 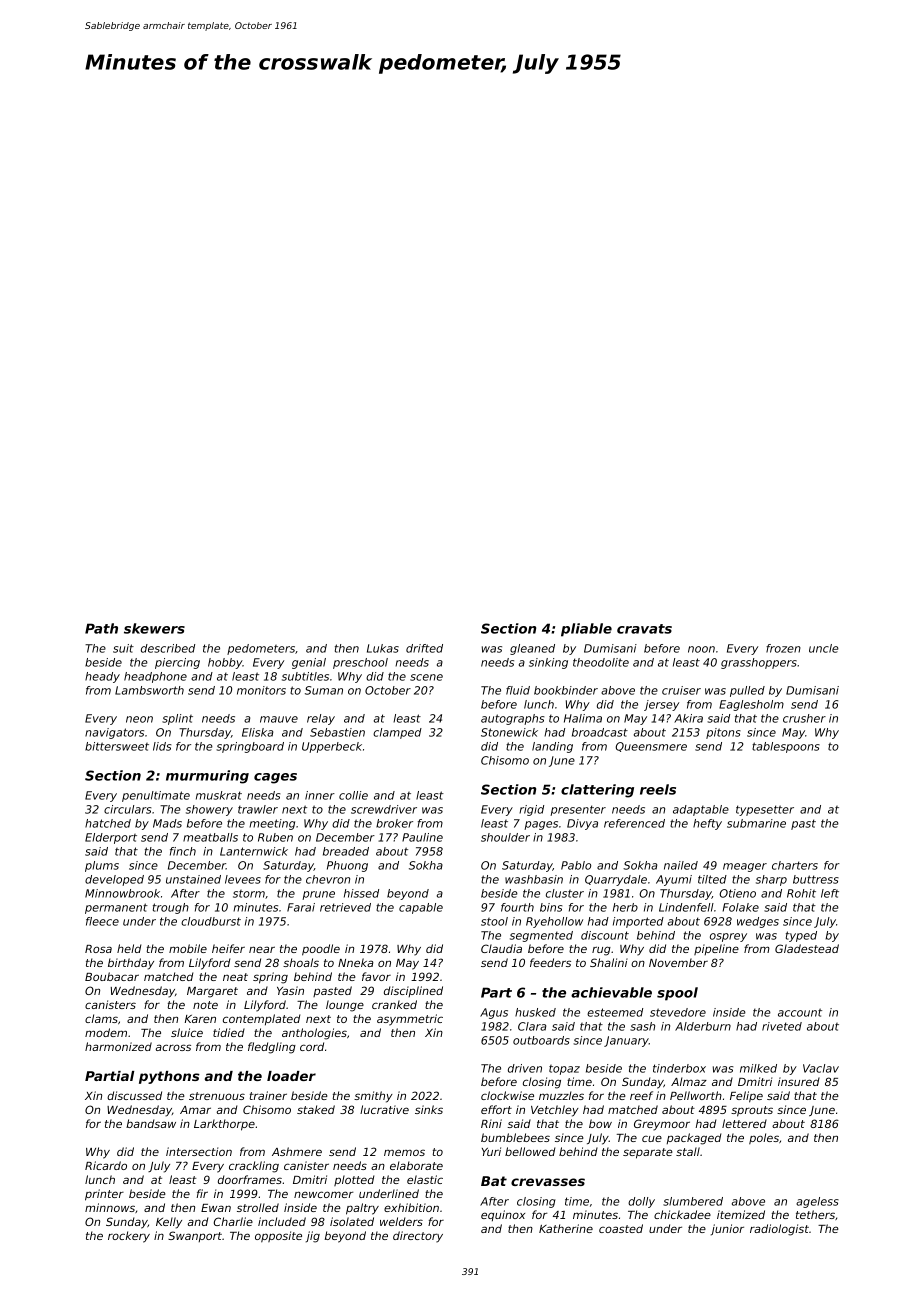 What do you see at coordinates (541, 1040) in the image?
I see `outboards` at bounding box center [541, 1040].
